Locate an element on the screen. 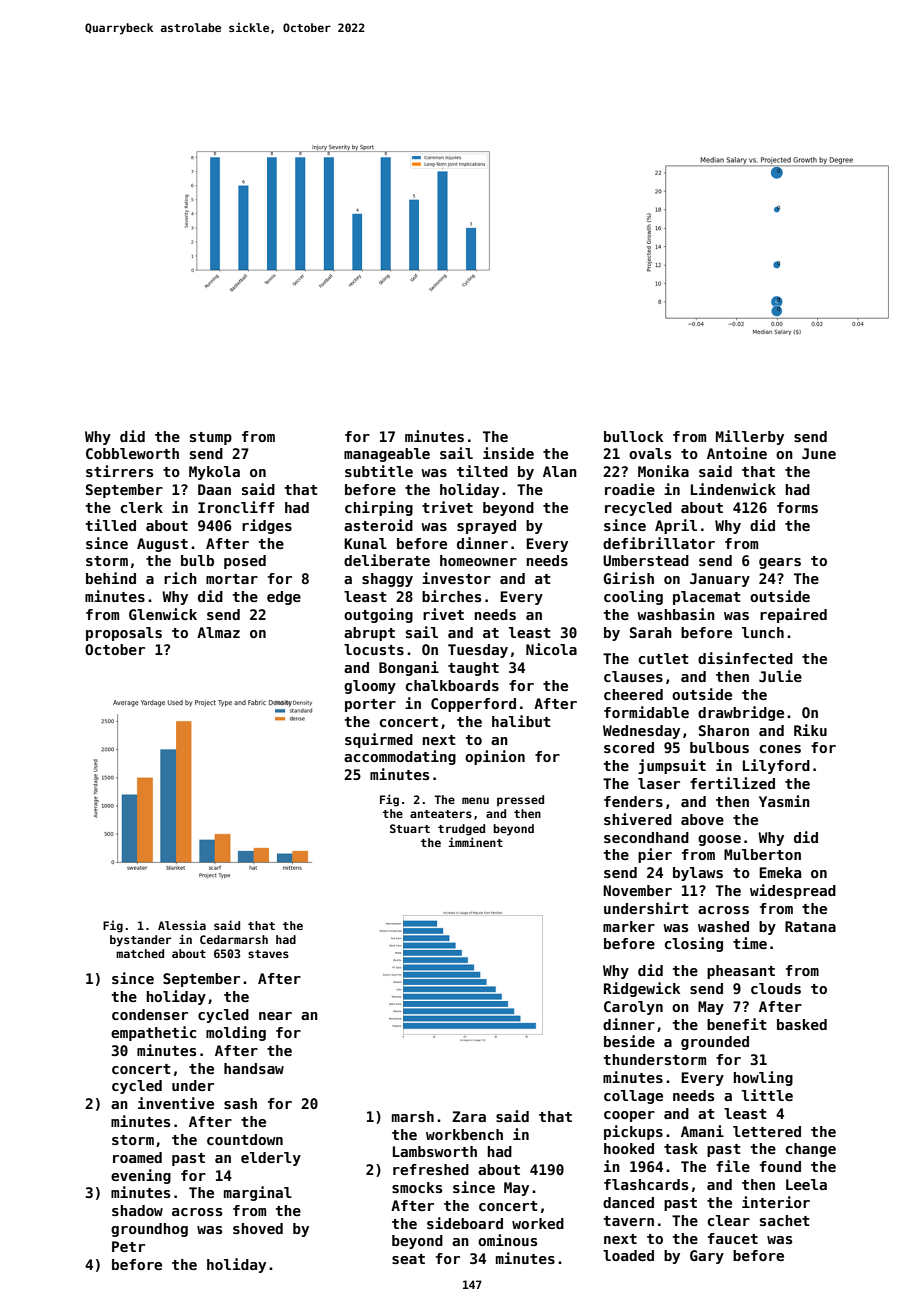 The width and height of the screenshot is (924, 1308). beside is located at coordinates (629, 1041).
